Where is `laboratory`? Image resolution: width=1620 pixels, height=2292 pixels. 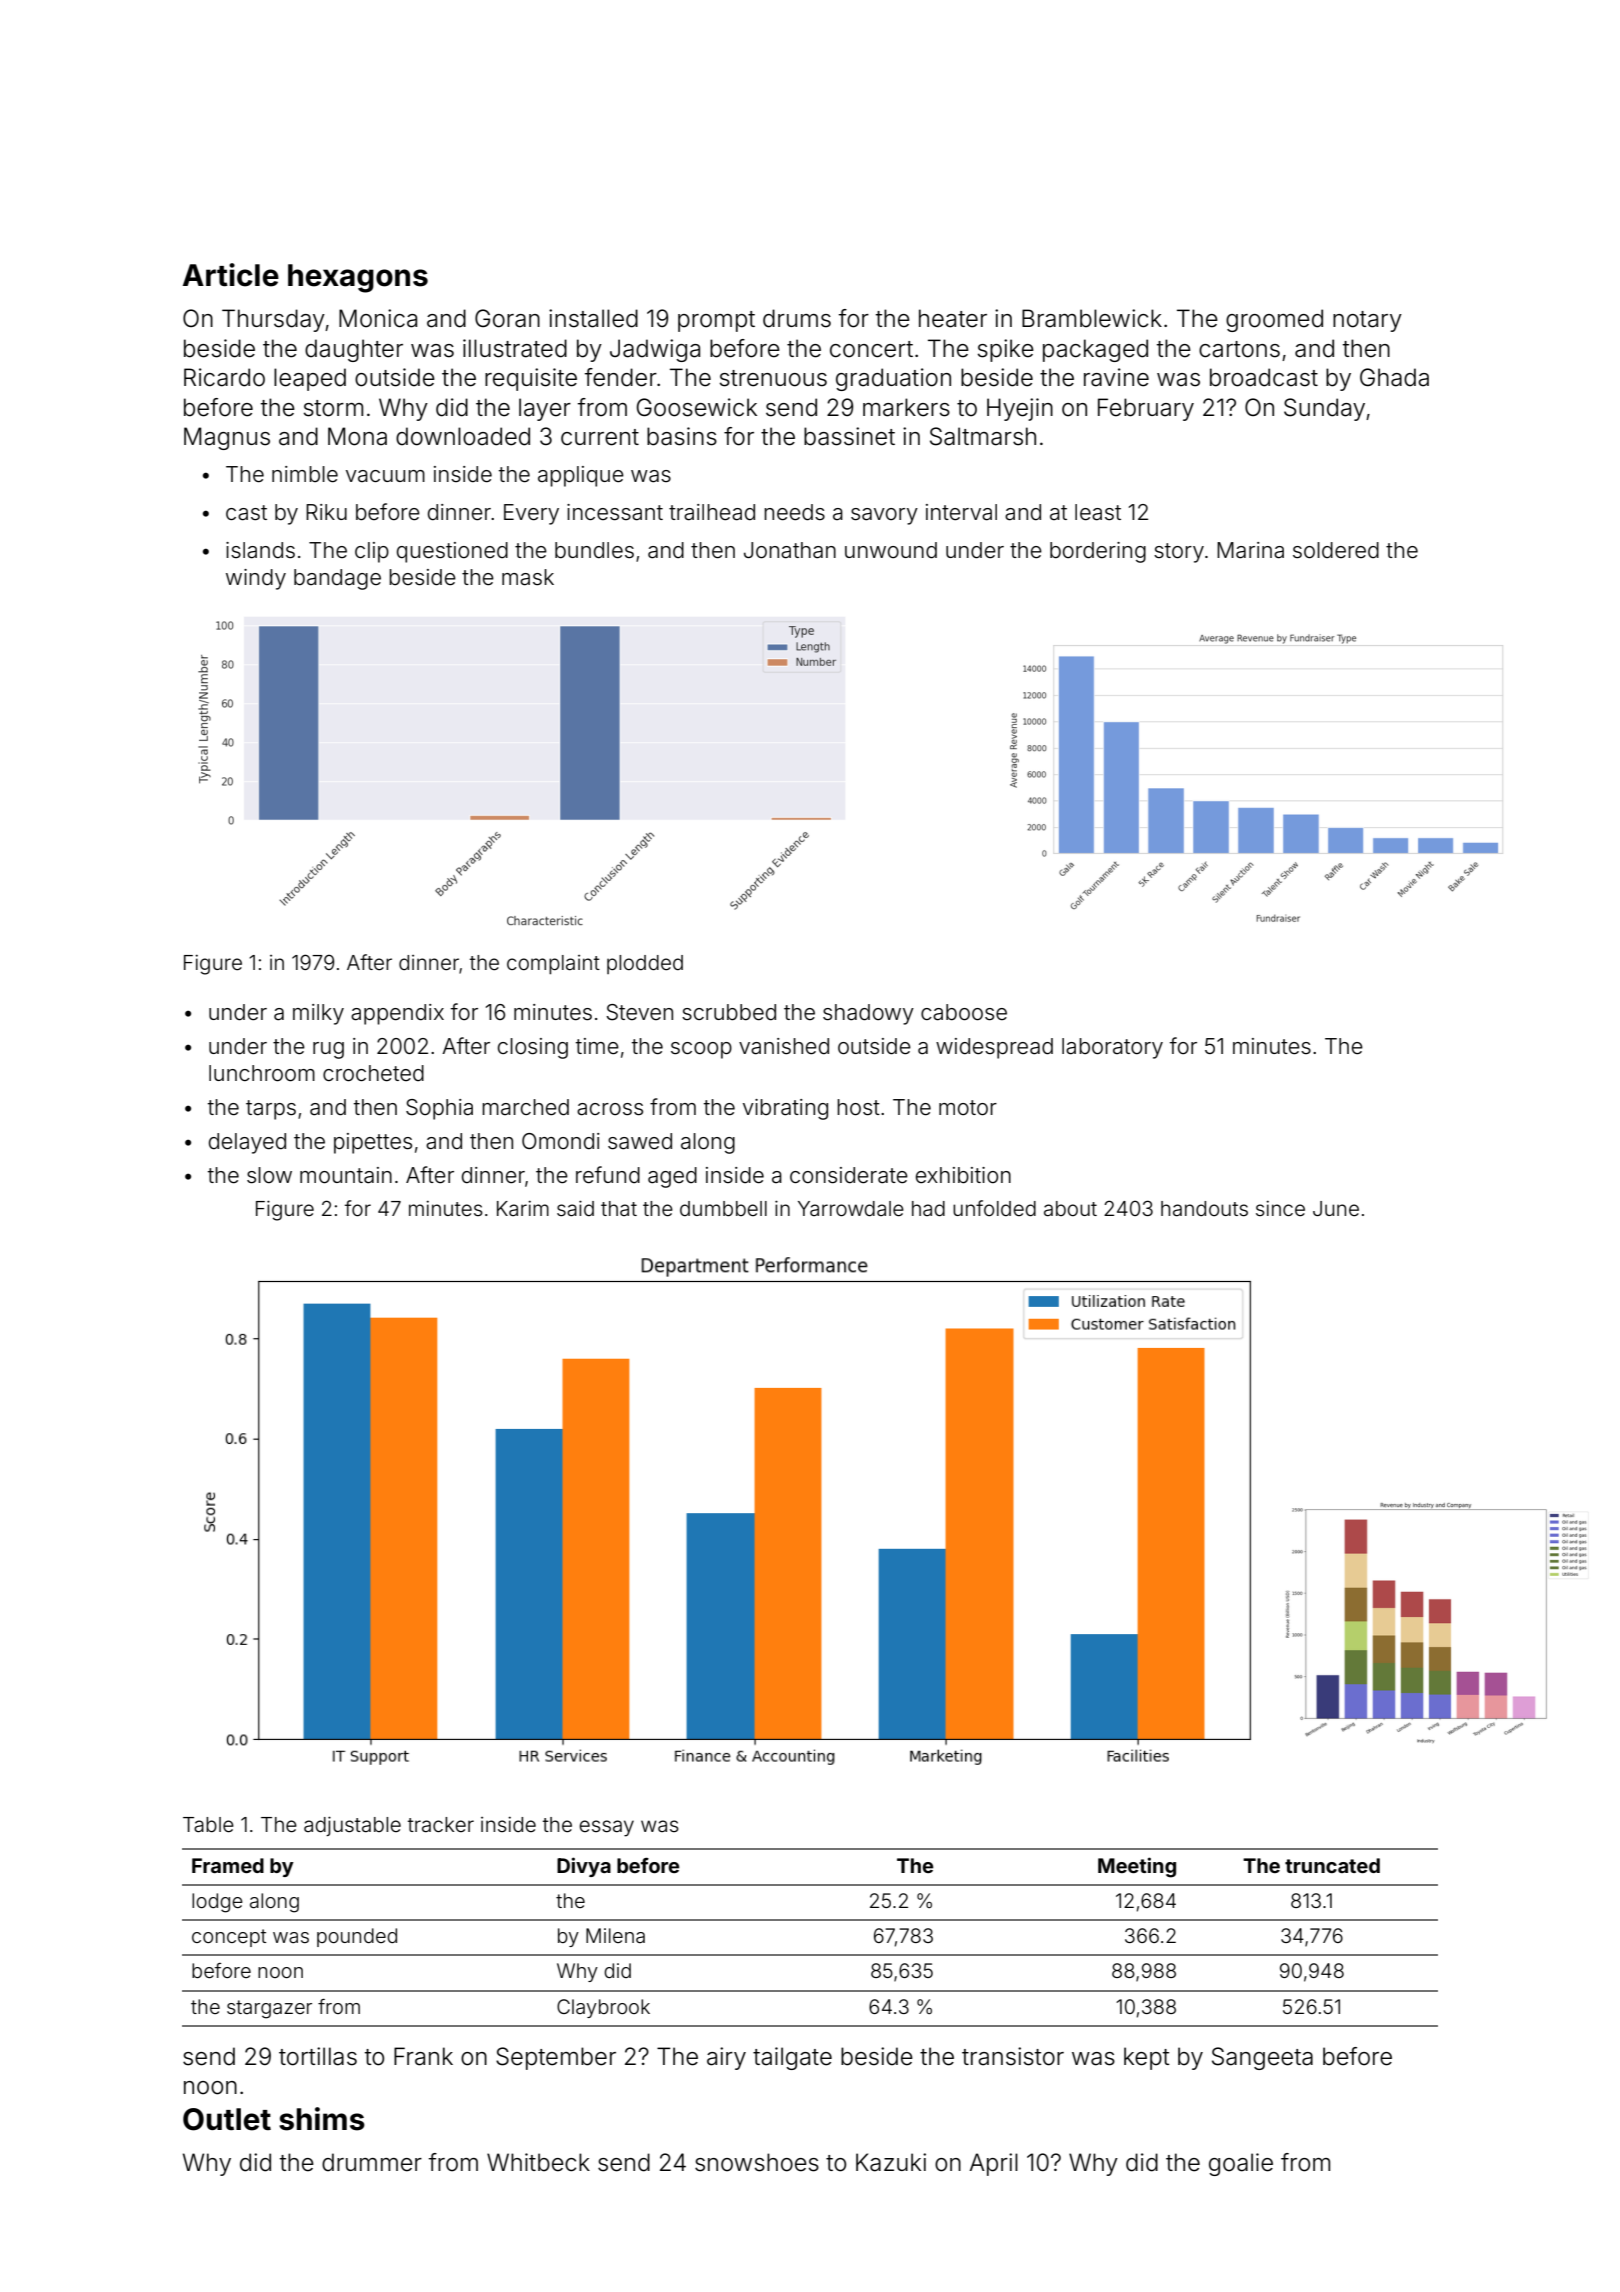
laboratory is located at coordinates (1112, 1048).
